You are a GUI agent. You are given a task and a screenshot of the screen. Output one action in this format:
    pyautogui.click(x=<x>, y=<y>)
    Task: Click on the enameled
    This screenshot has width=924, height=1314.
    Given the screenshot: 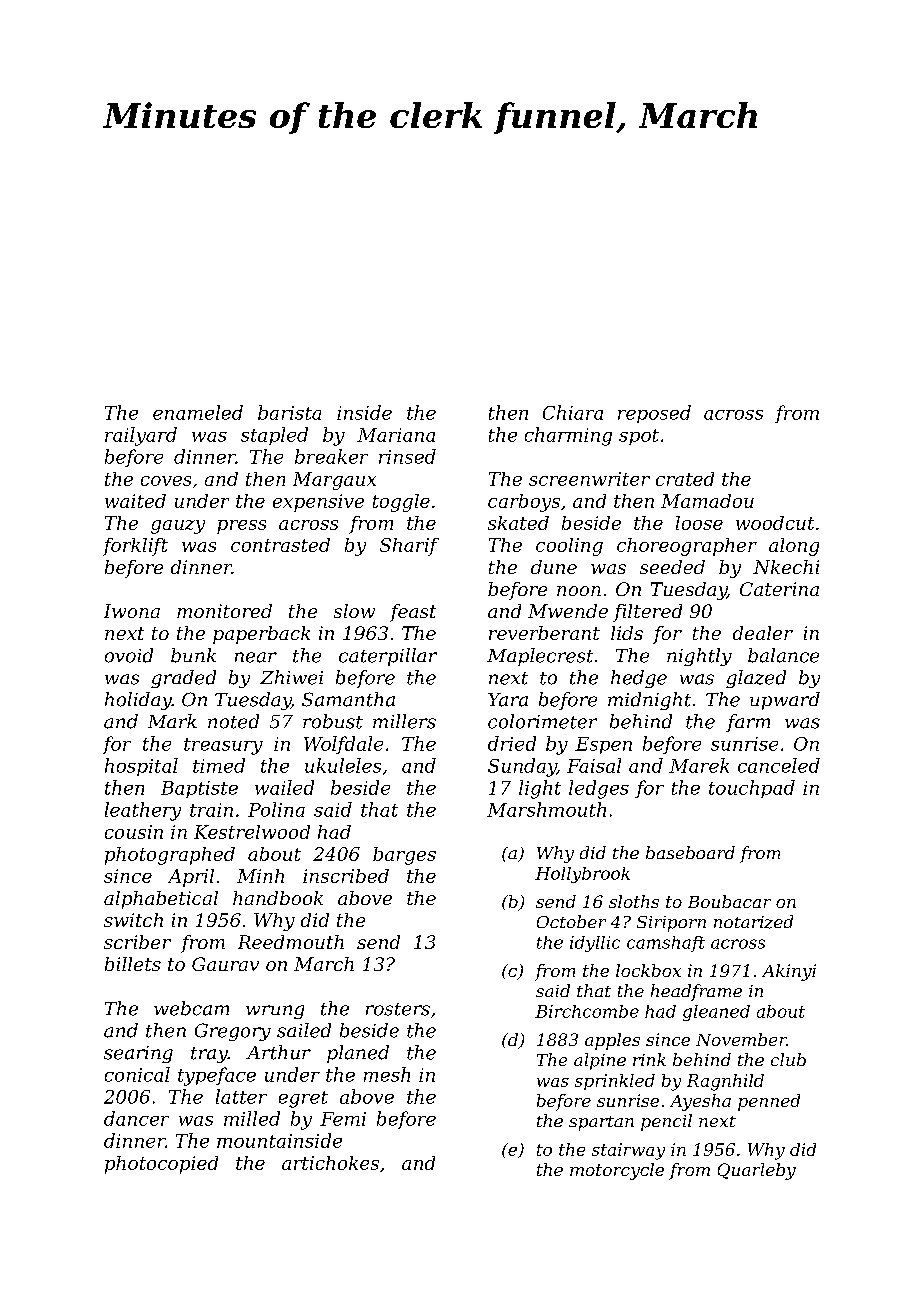 What is the action you would take?
    pyautogui.click(x=198, y=412)
